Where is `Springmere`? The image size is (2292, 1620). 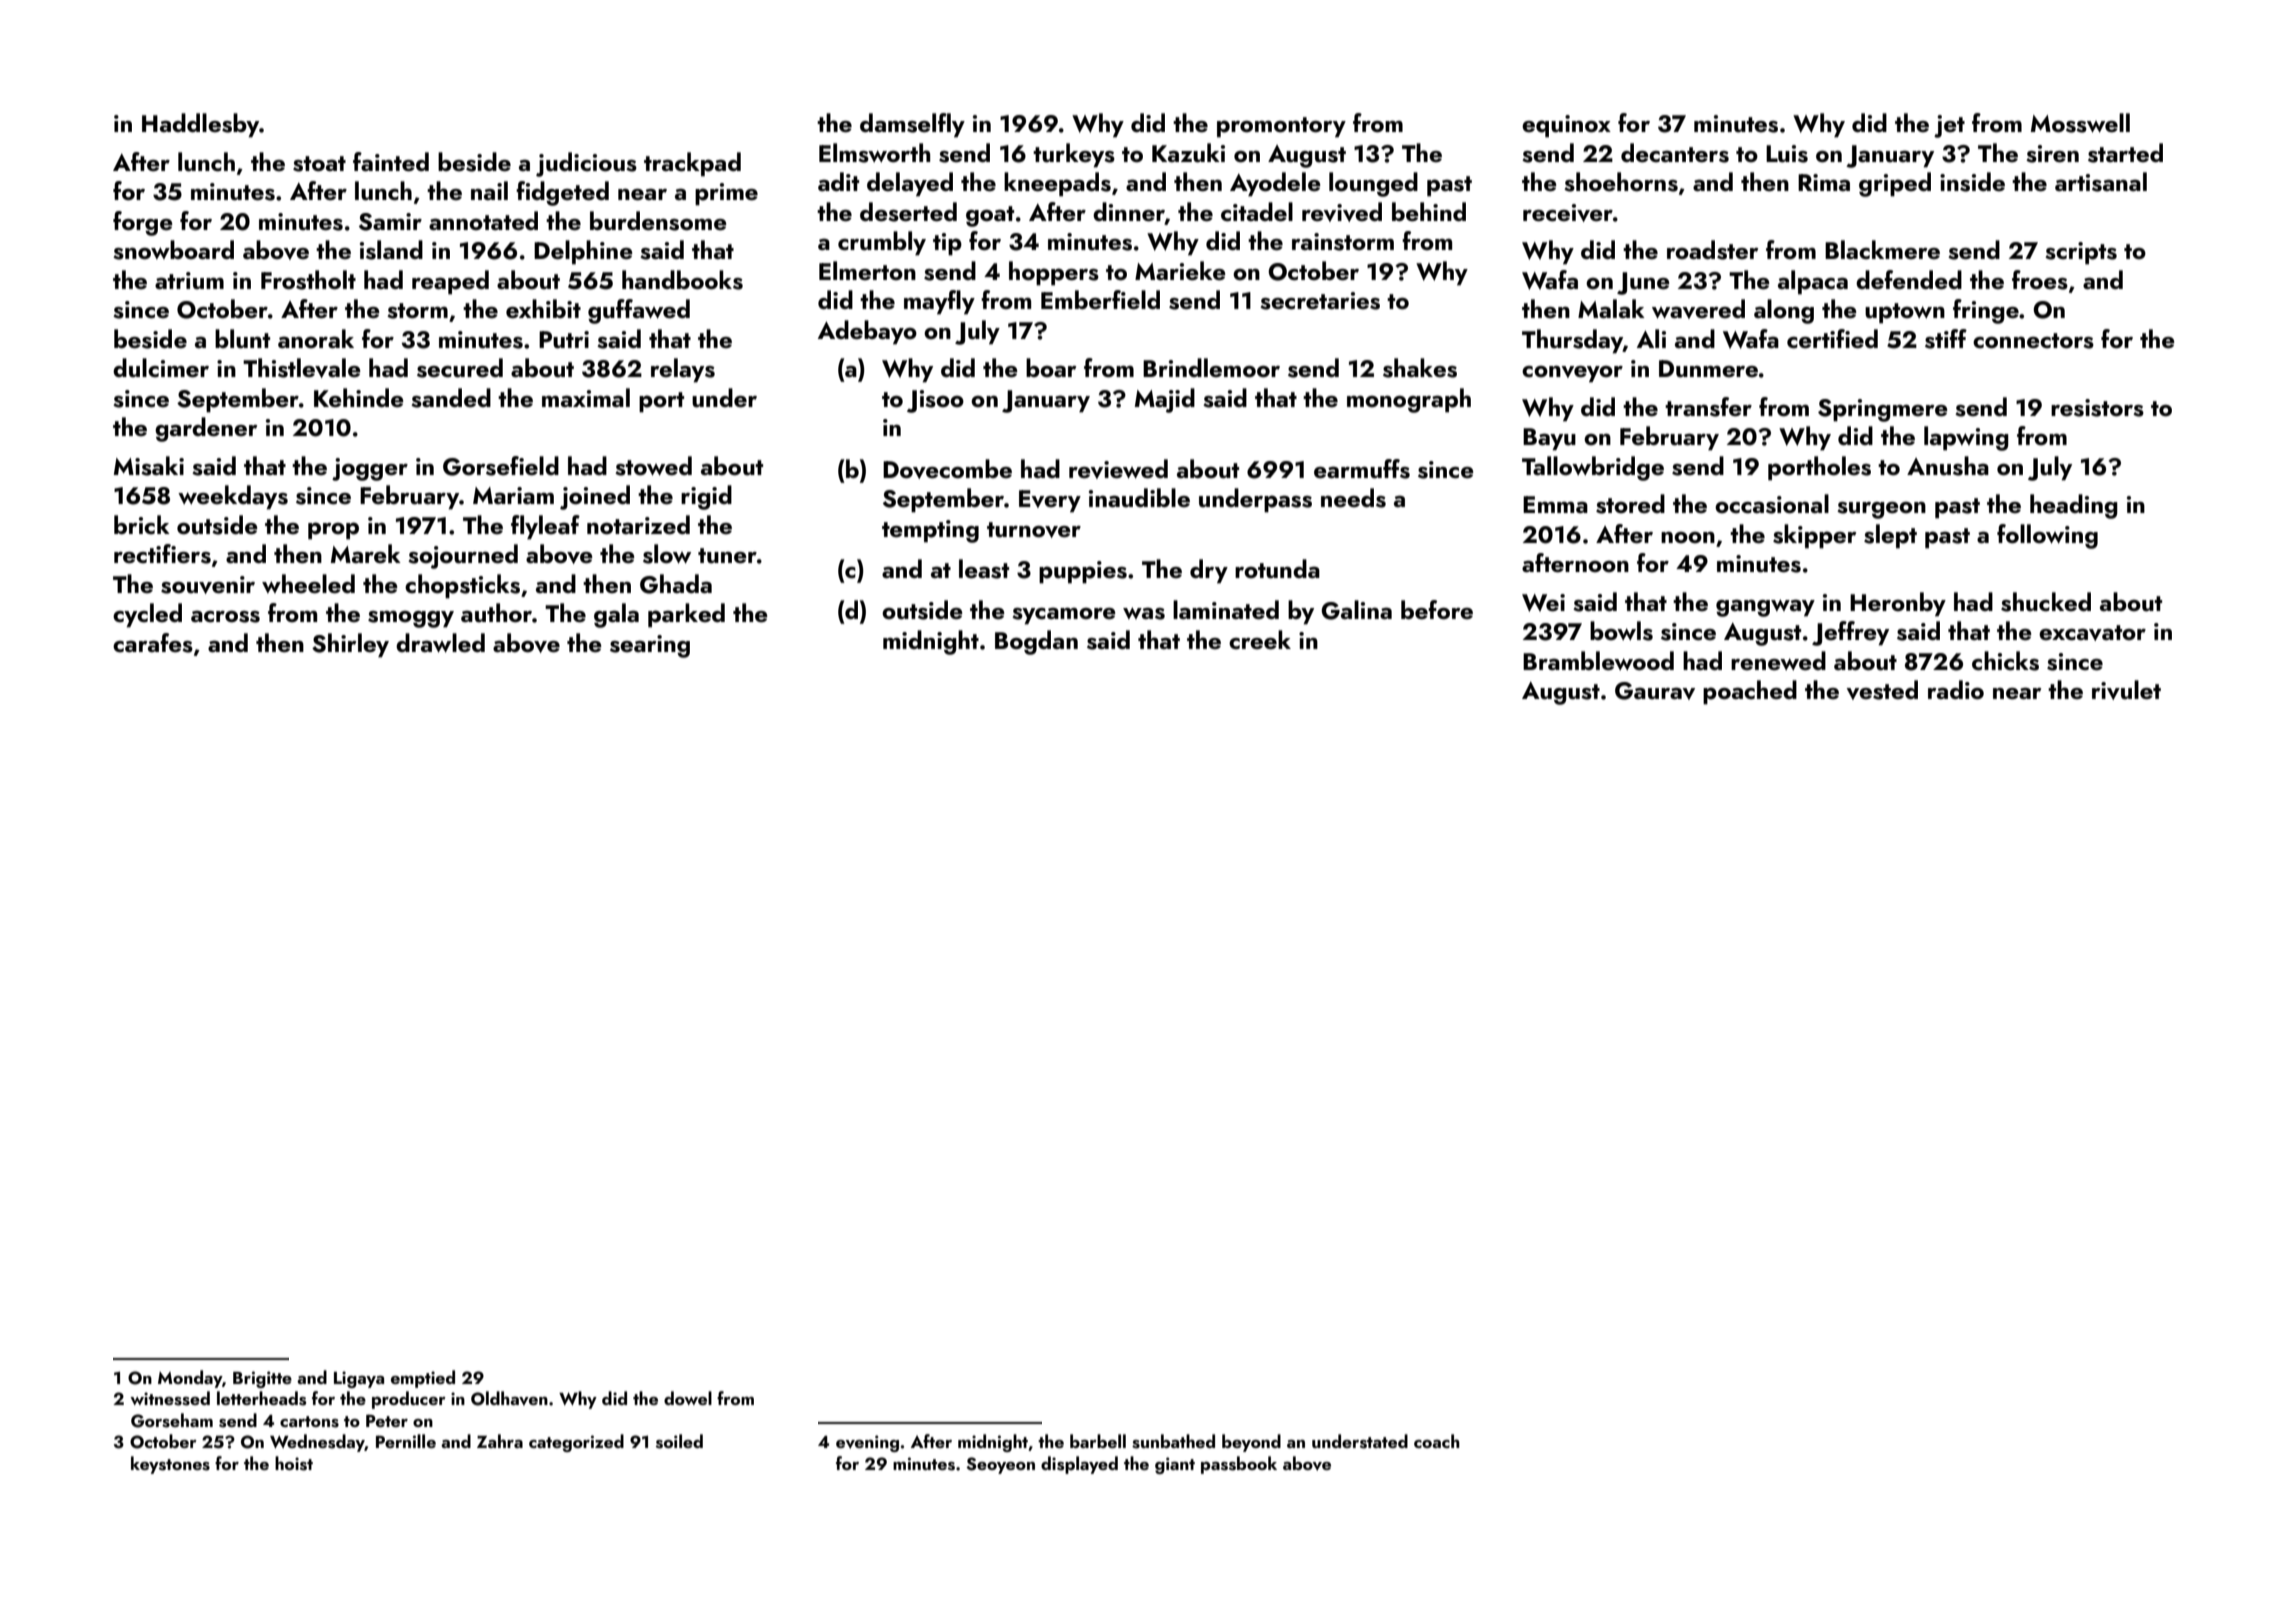 Springmere is located at coordinates (1883, 410).
